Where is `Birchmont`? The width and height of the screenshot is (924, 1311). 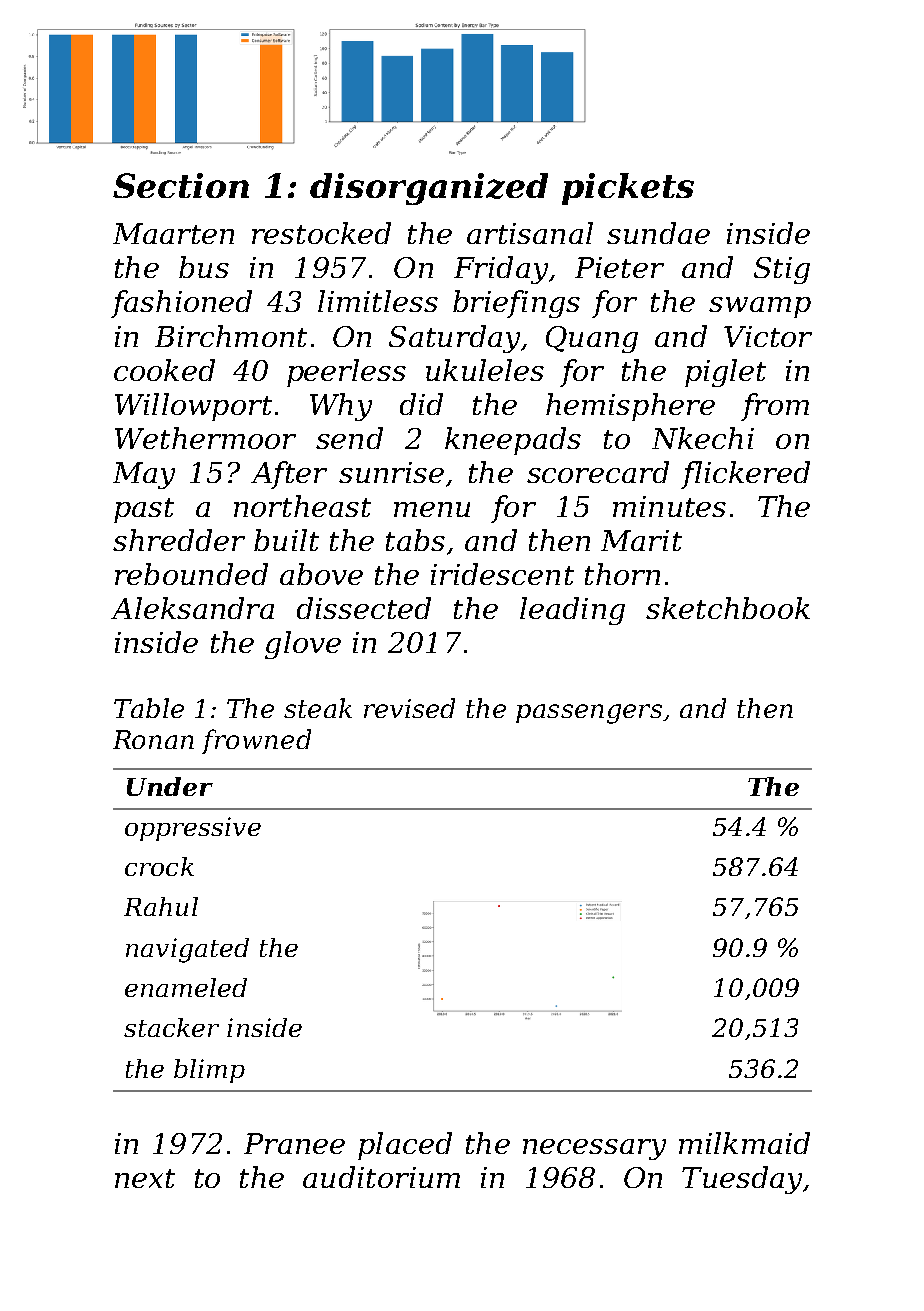
Birchmont is located at coordinates (231, 336).
